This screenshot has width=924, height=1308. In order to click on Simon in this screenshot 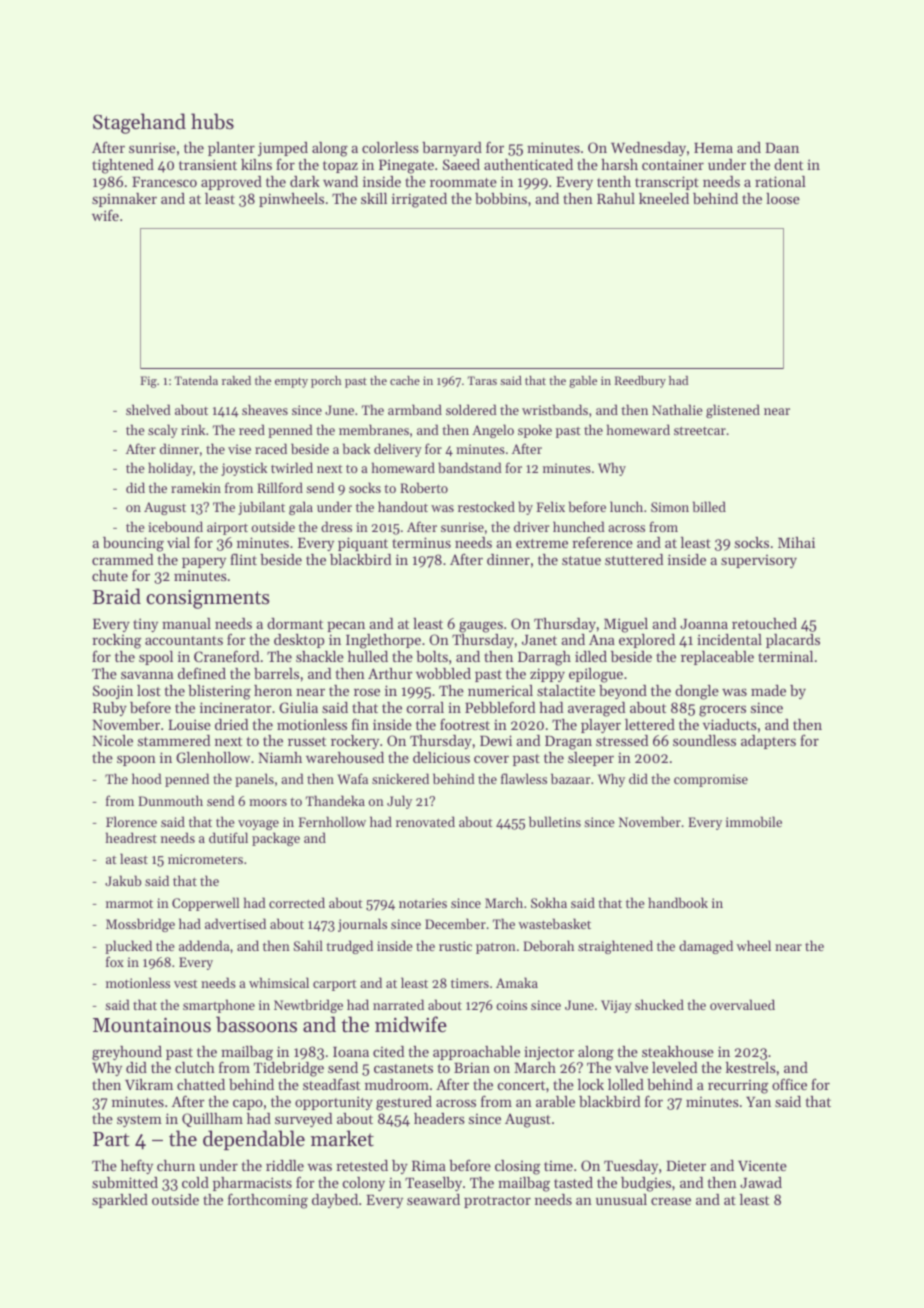, I will do `click(670, 507)`.
